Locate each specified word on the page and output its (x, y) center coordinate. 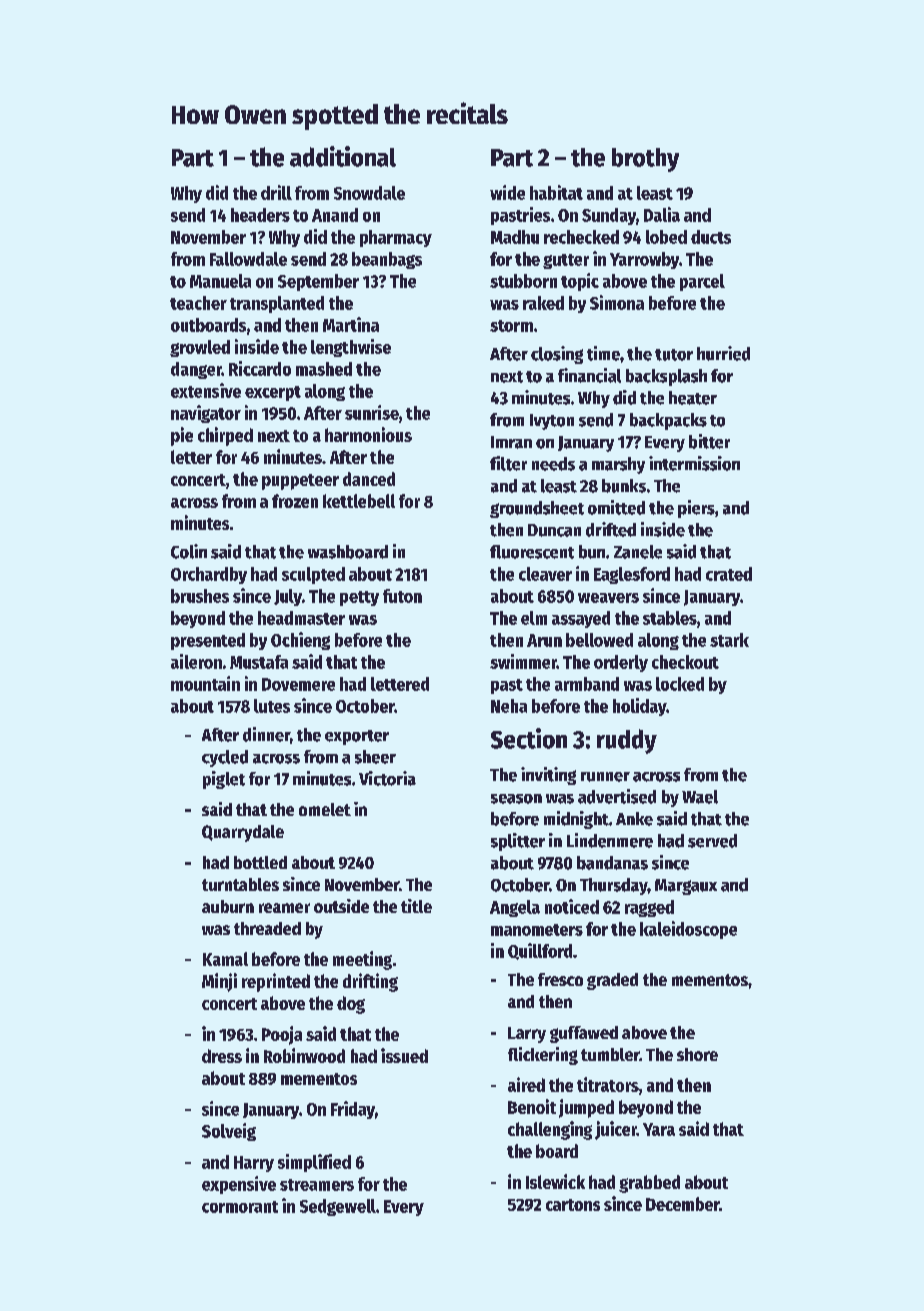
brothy (645, 160)
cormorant (240, 1207)
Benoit (532, 1106)
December (682, 1204)
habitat (556, 192)
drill (276, 192)
